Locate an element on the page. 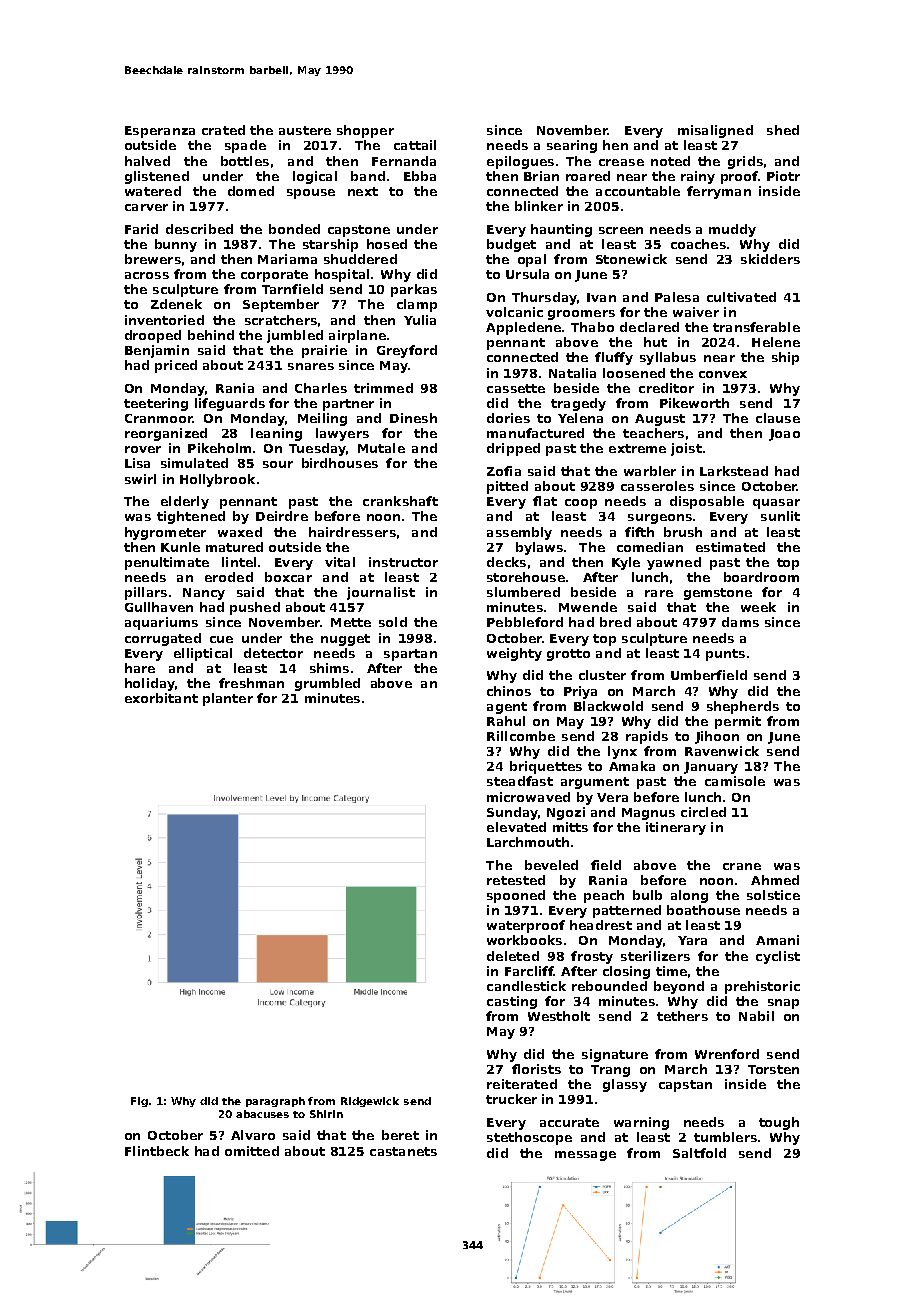 This document has height=1314, width=924. crease is located at coordinates (621, 162).
